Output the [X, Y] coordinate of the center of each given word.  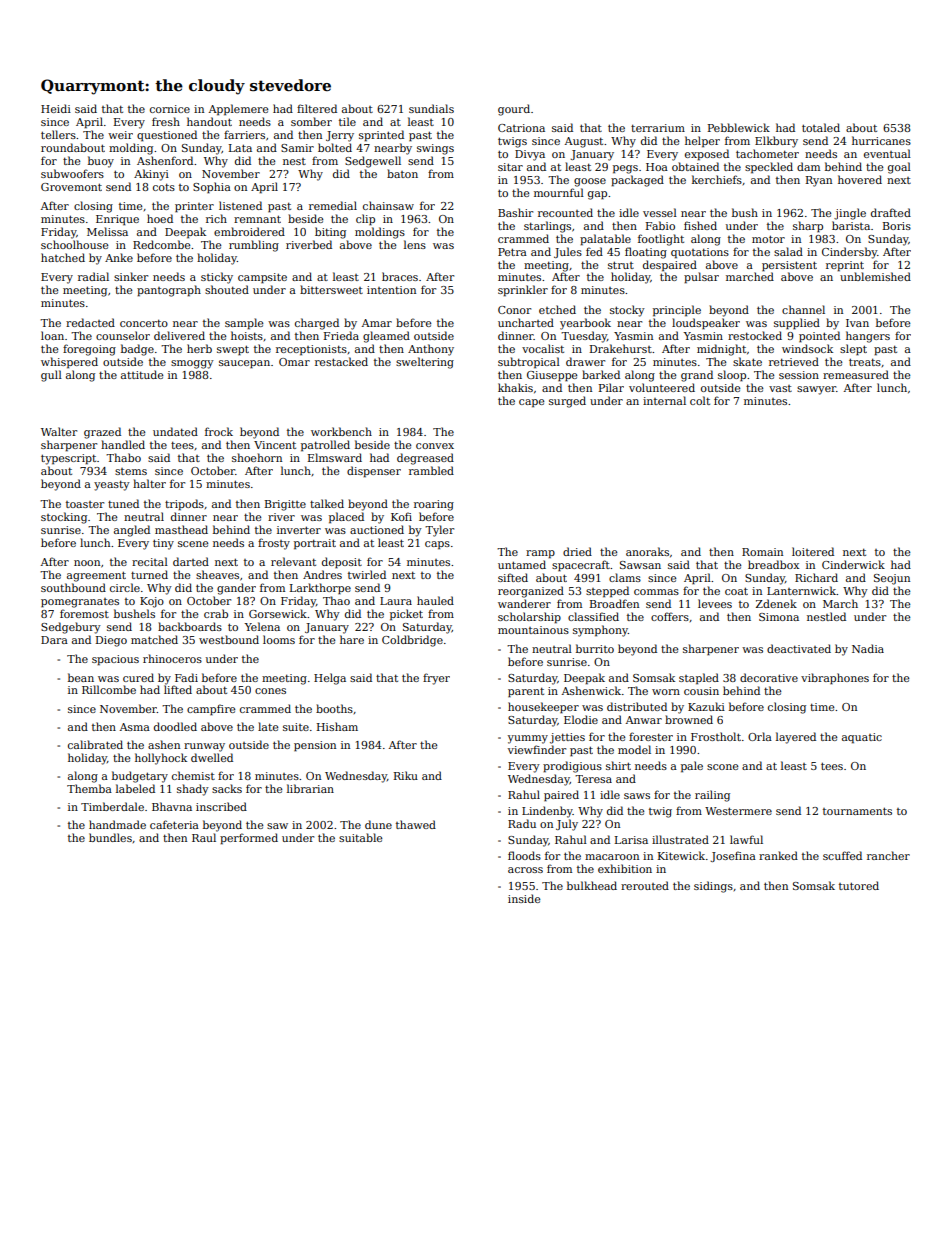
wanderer [524, 603]
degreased [425, 459]
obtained [695, 166]
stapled [699, 679]
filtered [317, 108]
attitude [142, 374]
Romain [762, 552]
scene [193, 544]
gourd [514, 110]
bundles [110, 837]
